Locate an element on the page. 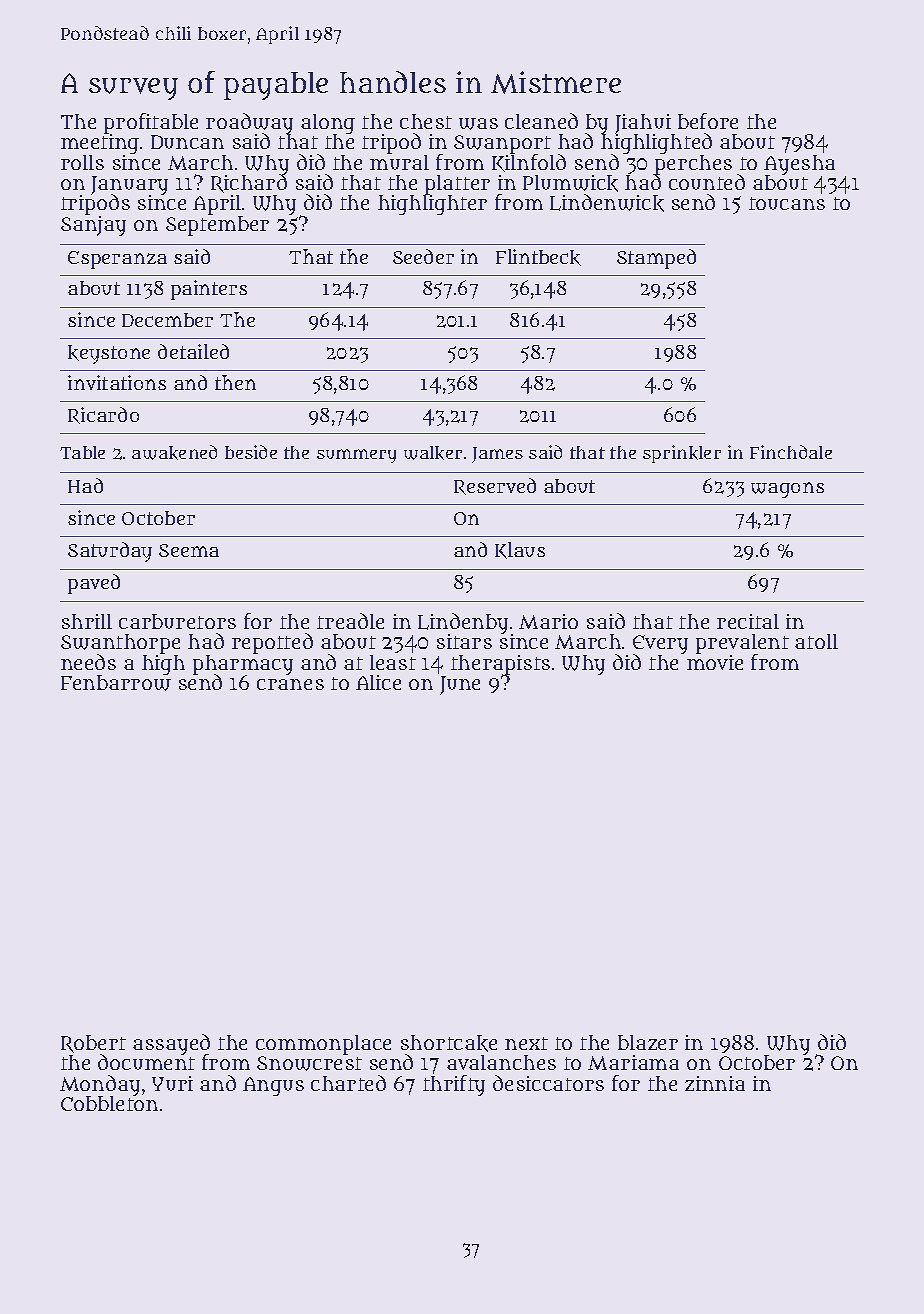 The width and height of the page is (924, 1314). atoll is located at coordinates (816, 641).
